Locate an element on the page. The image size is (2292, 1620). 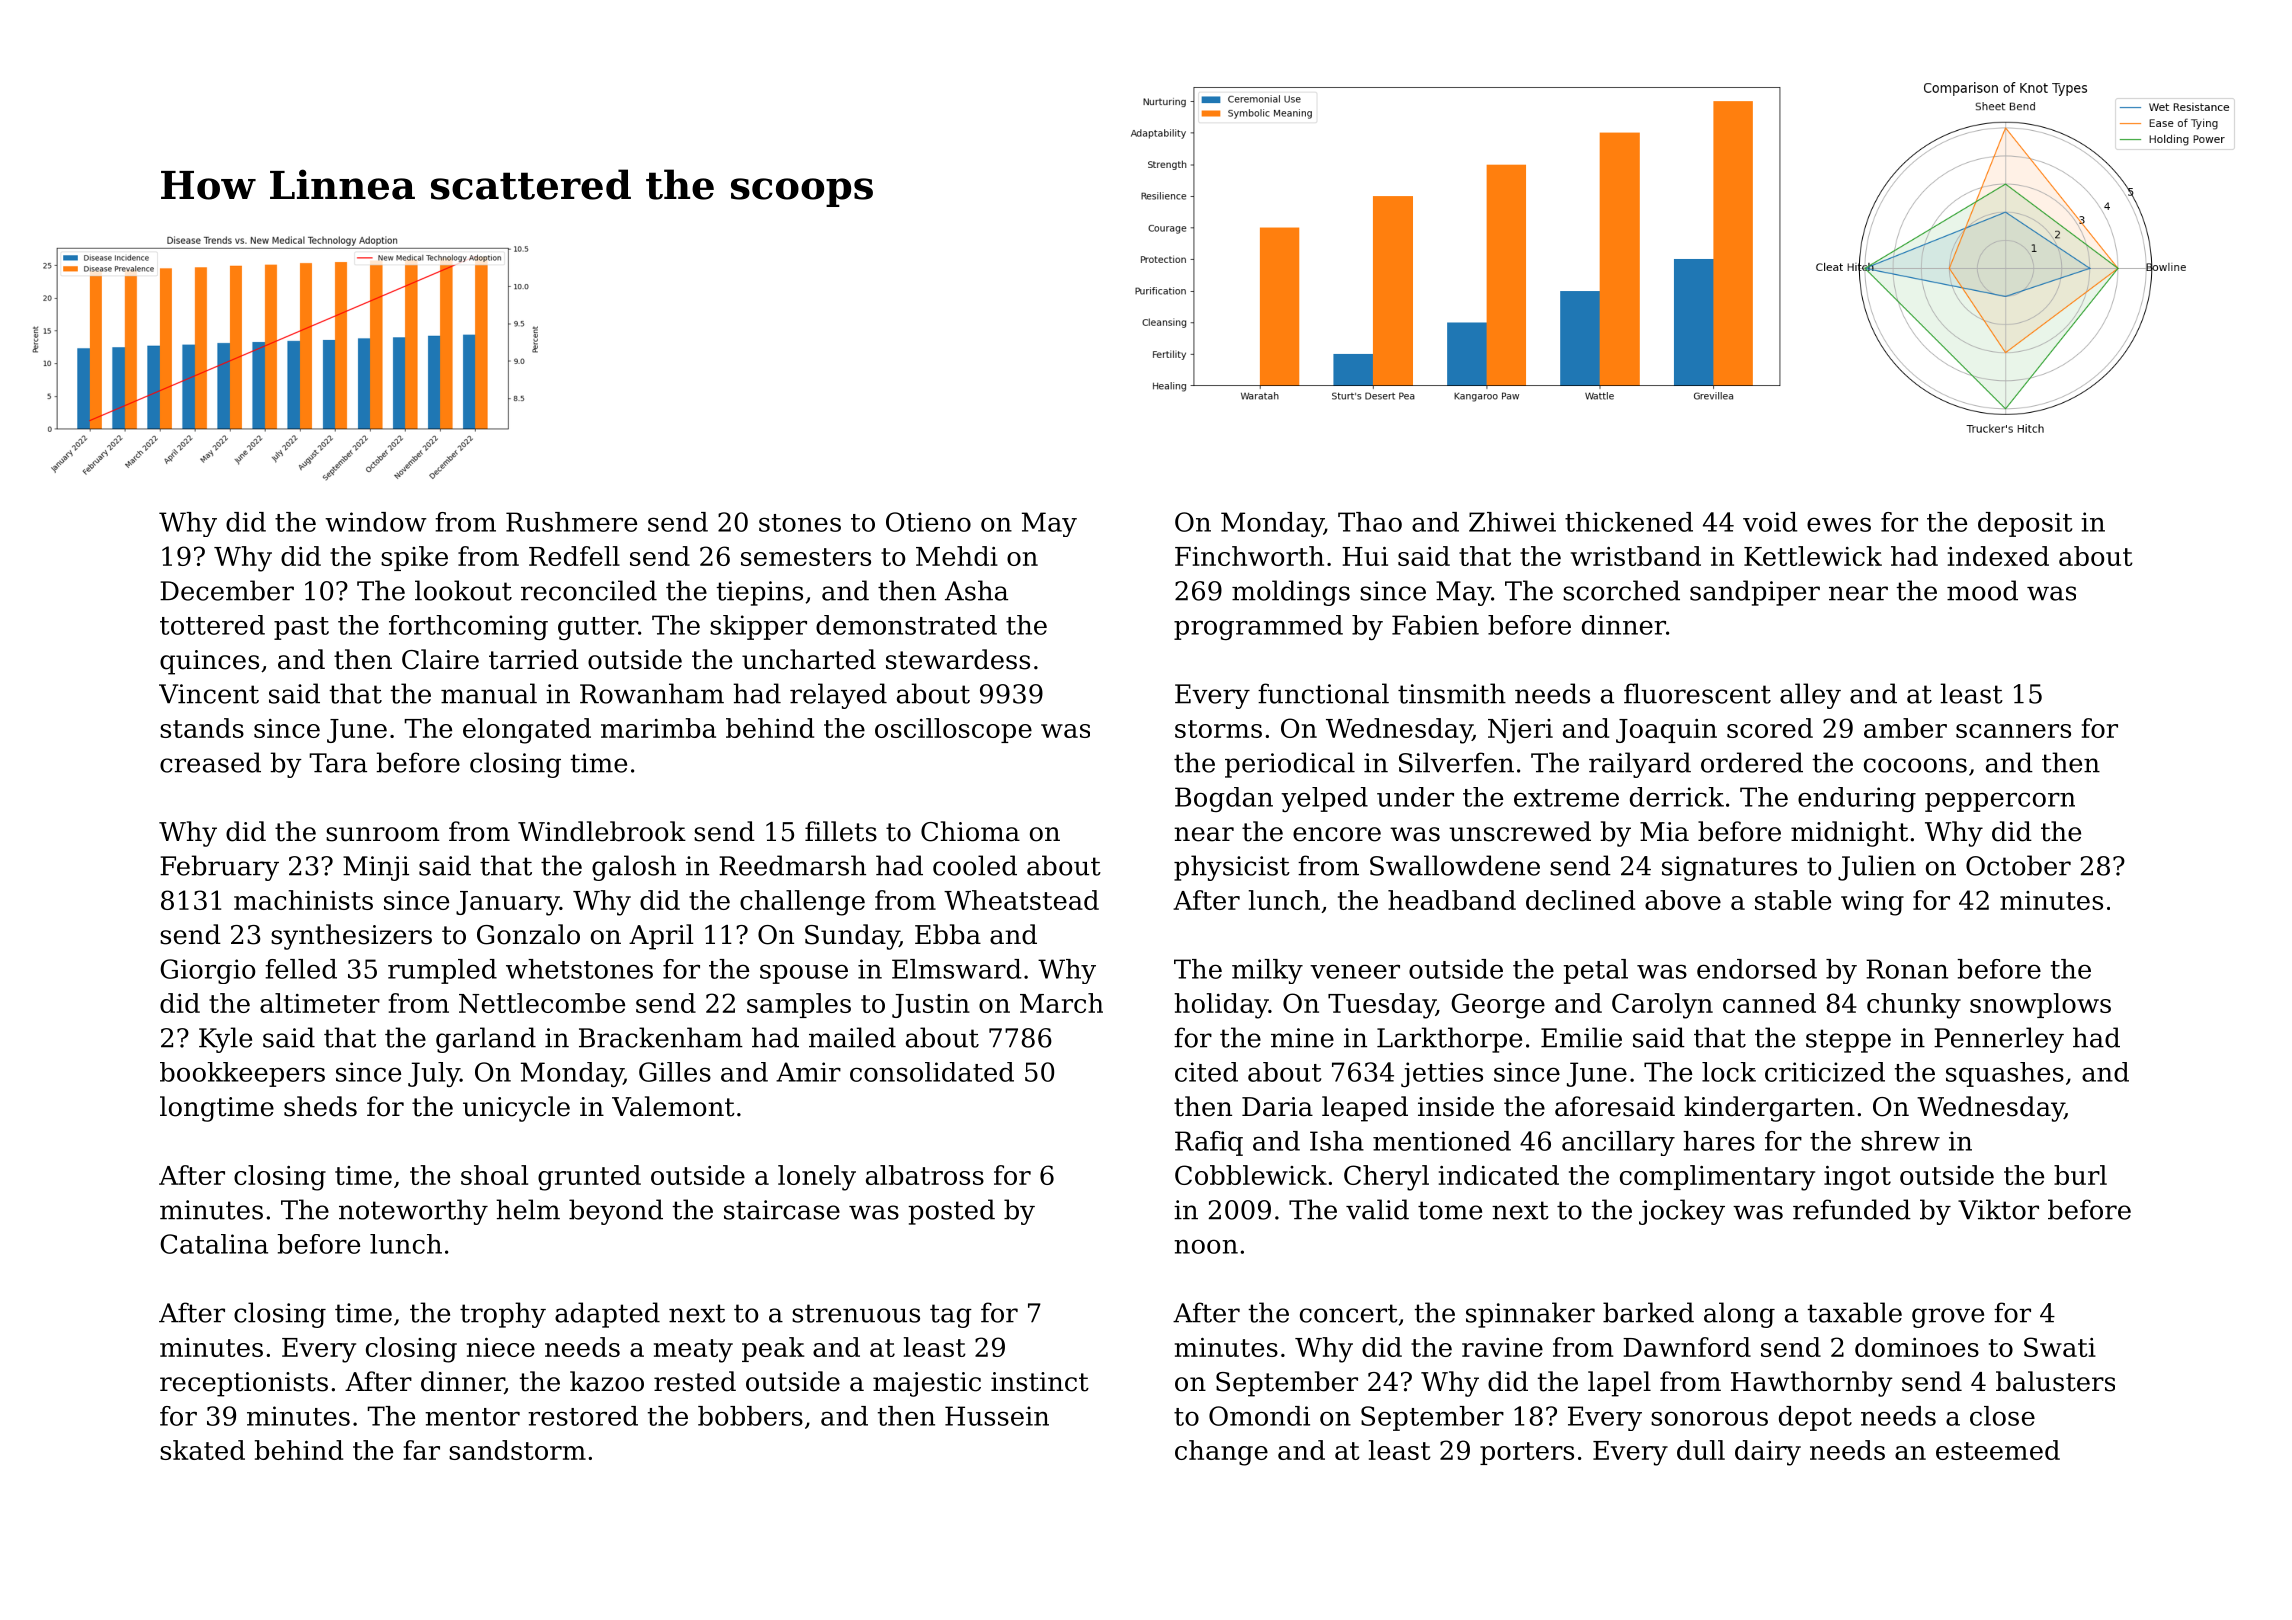
window is located at coordinates (376, 522).
